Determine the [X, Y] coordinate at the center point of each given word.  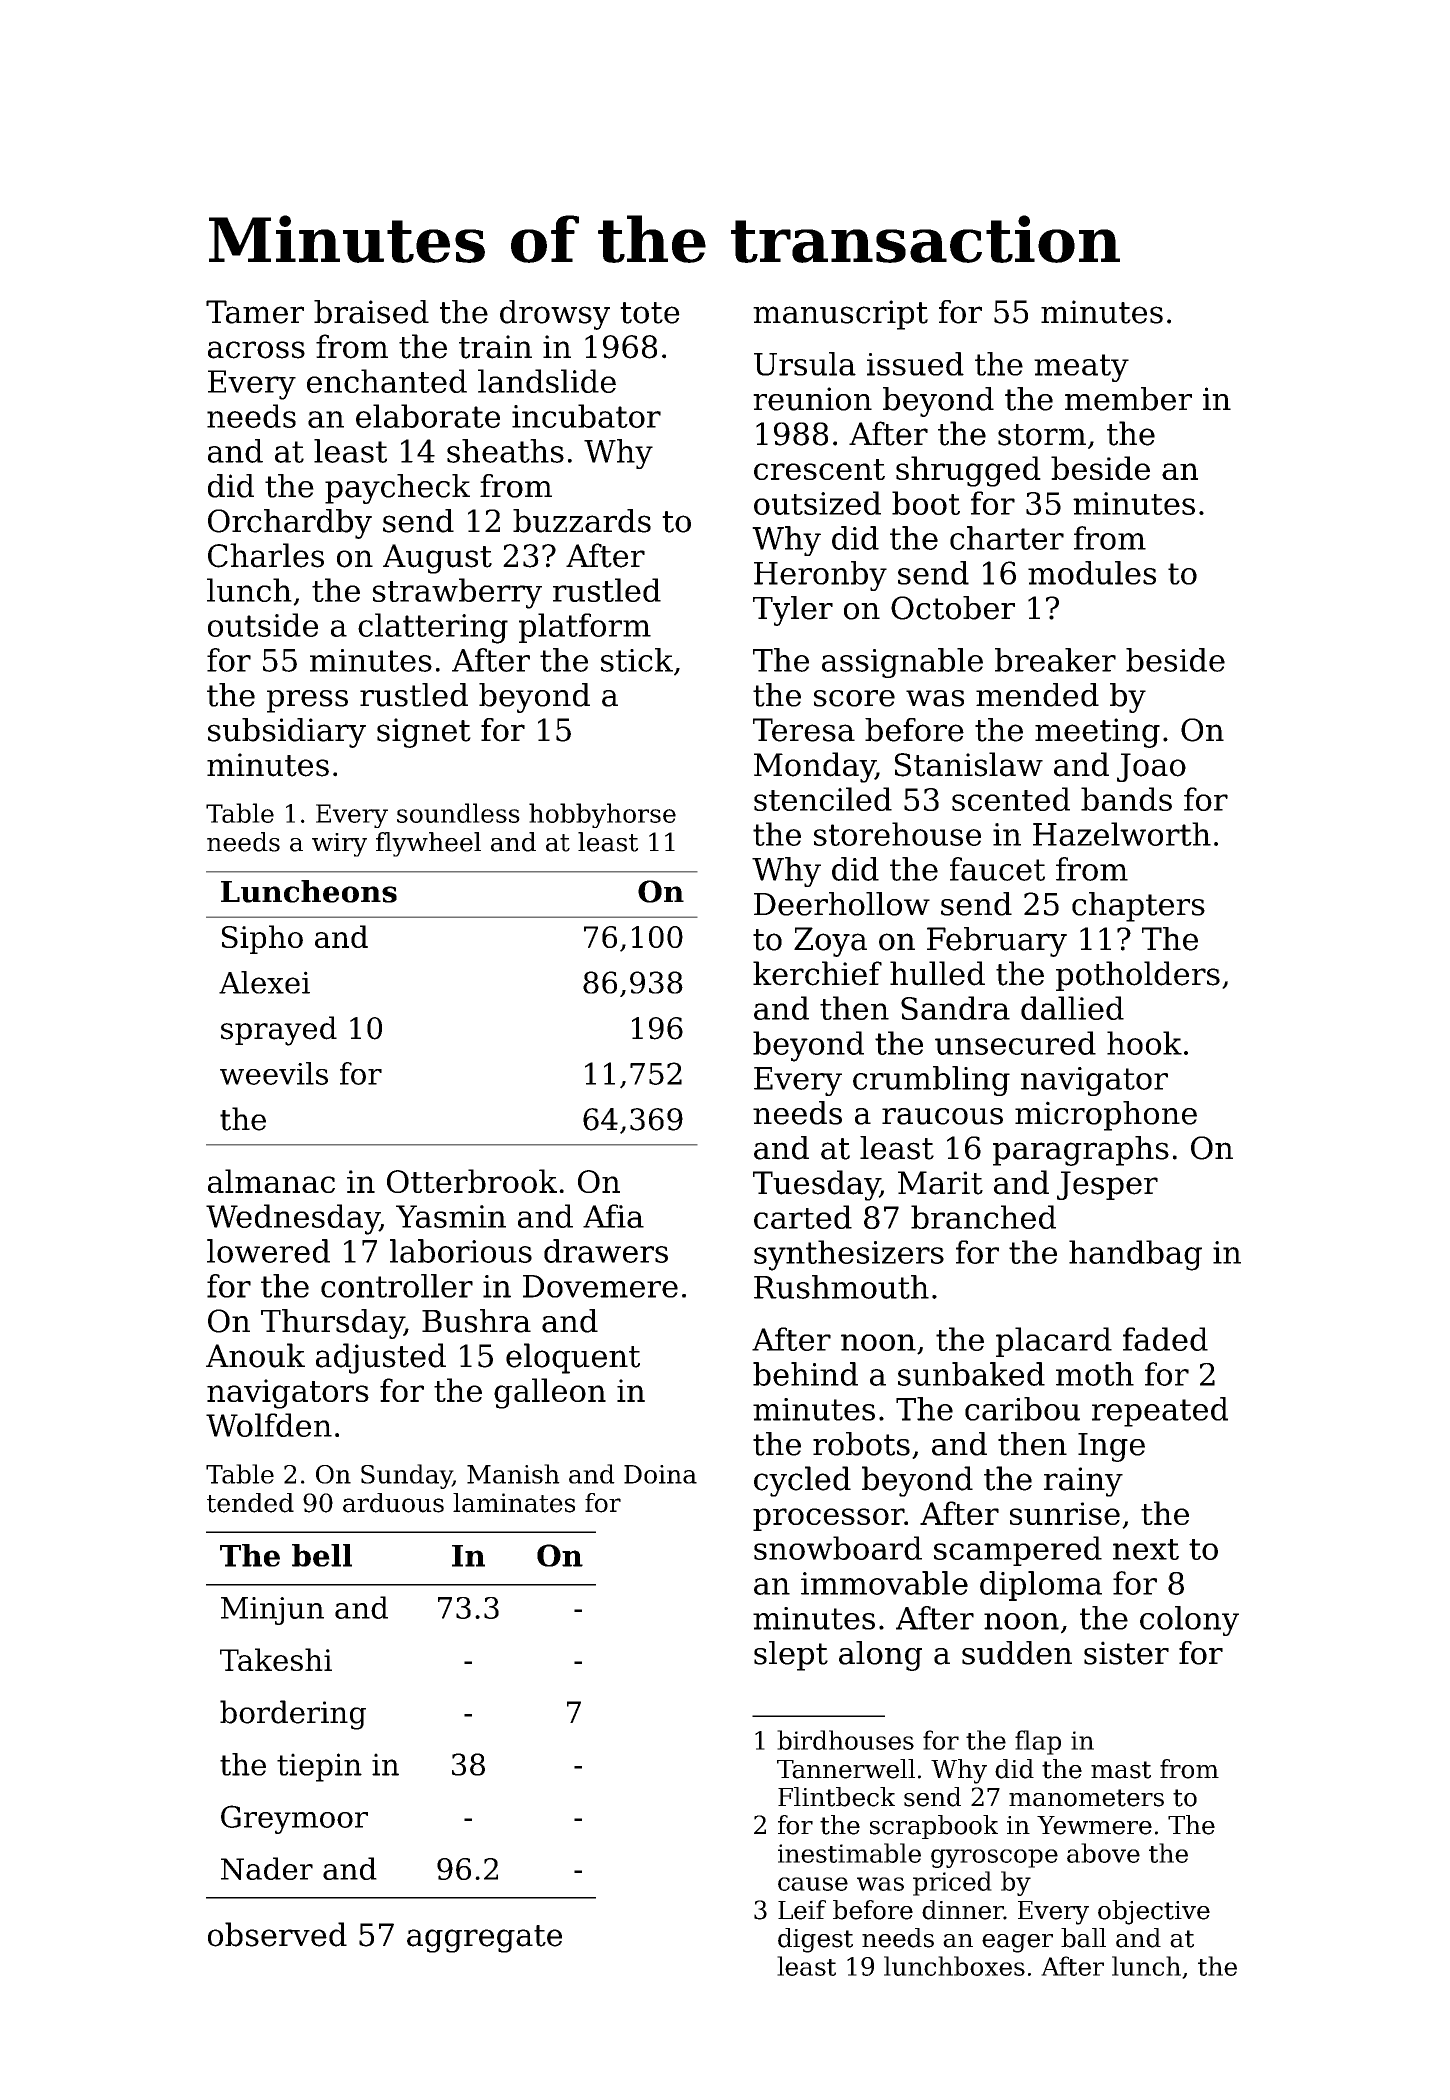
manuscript [840, 315]
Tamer [255, 312]
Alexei [264, 982]
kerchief [817, 973]
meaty [1081, 368]
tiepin [319, 1767]
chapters [1138, 907]
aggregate [484, 1939]
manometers [1086, 1798]
